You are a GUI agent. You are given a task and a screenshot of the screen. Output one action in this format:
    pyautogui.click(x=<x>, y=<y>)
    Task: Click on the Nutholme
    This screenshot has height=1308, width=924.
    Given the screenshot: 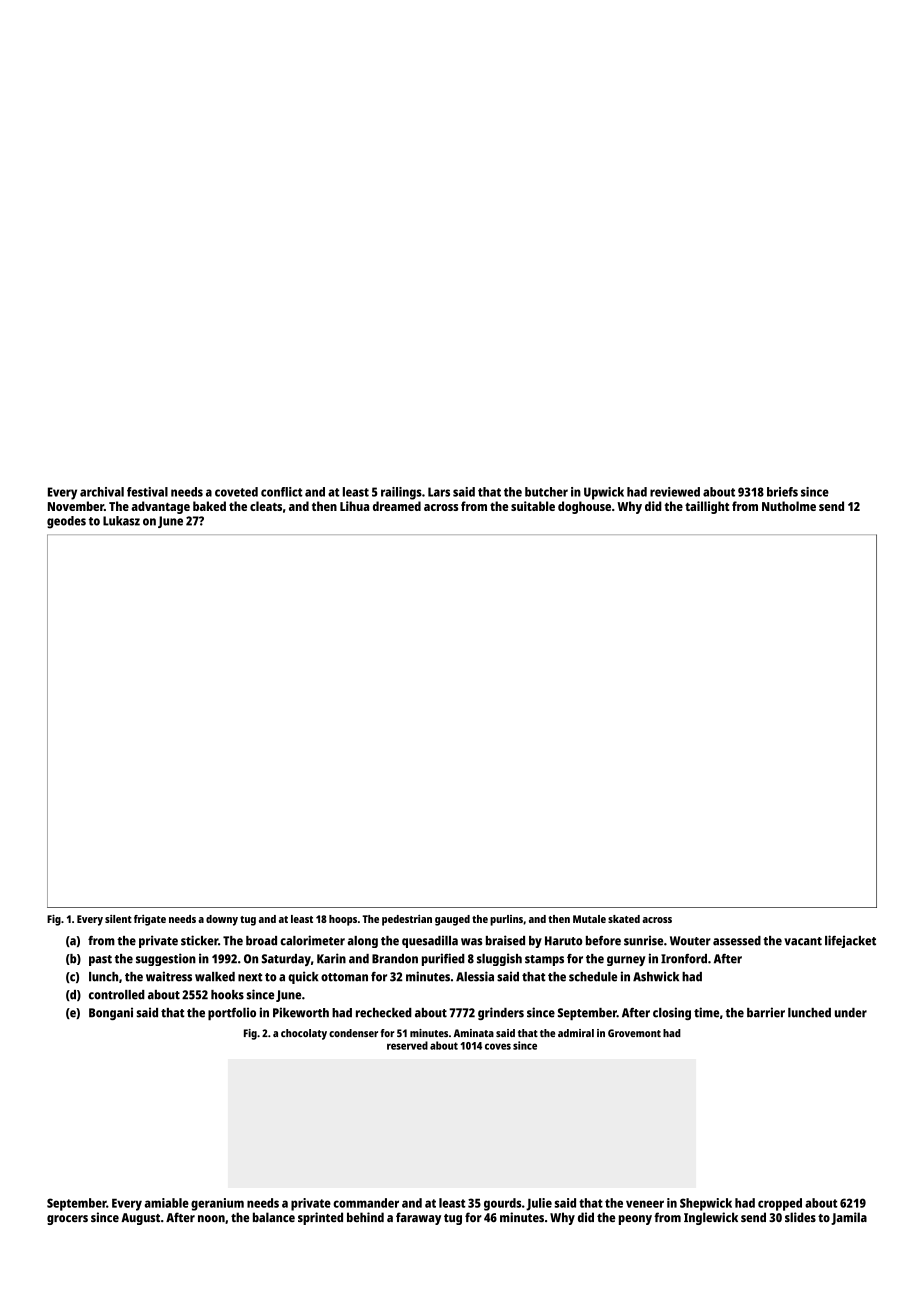 What is the action you would take?
    pyautogui.click(x=789, y=506)
